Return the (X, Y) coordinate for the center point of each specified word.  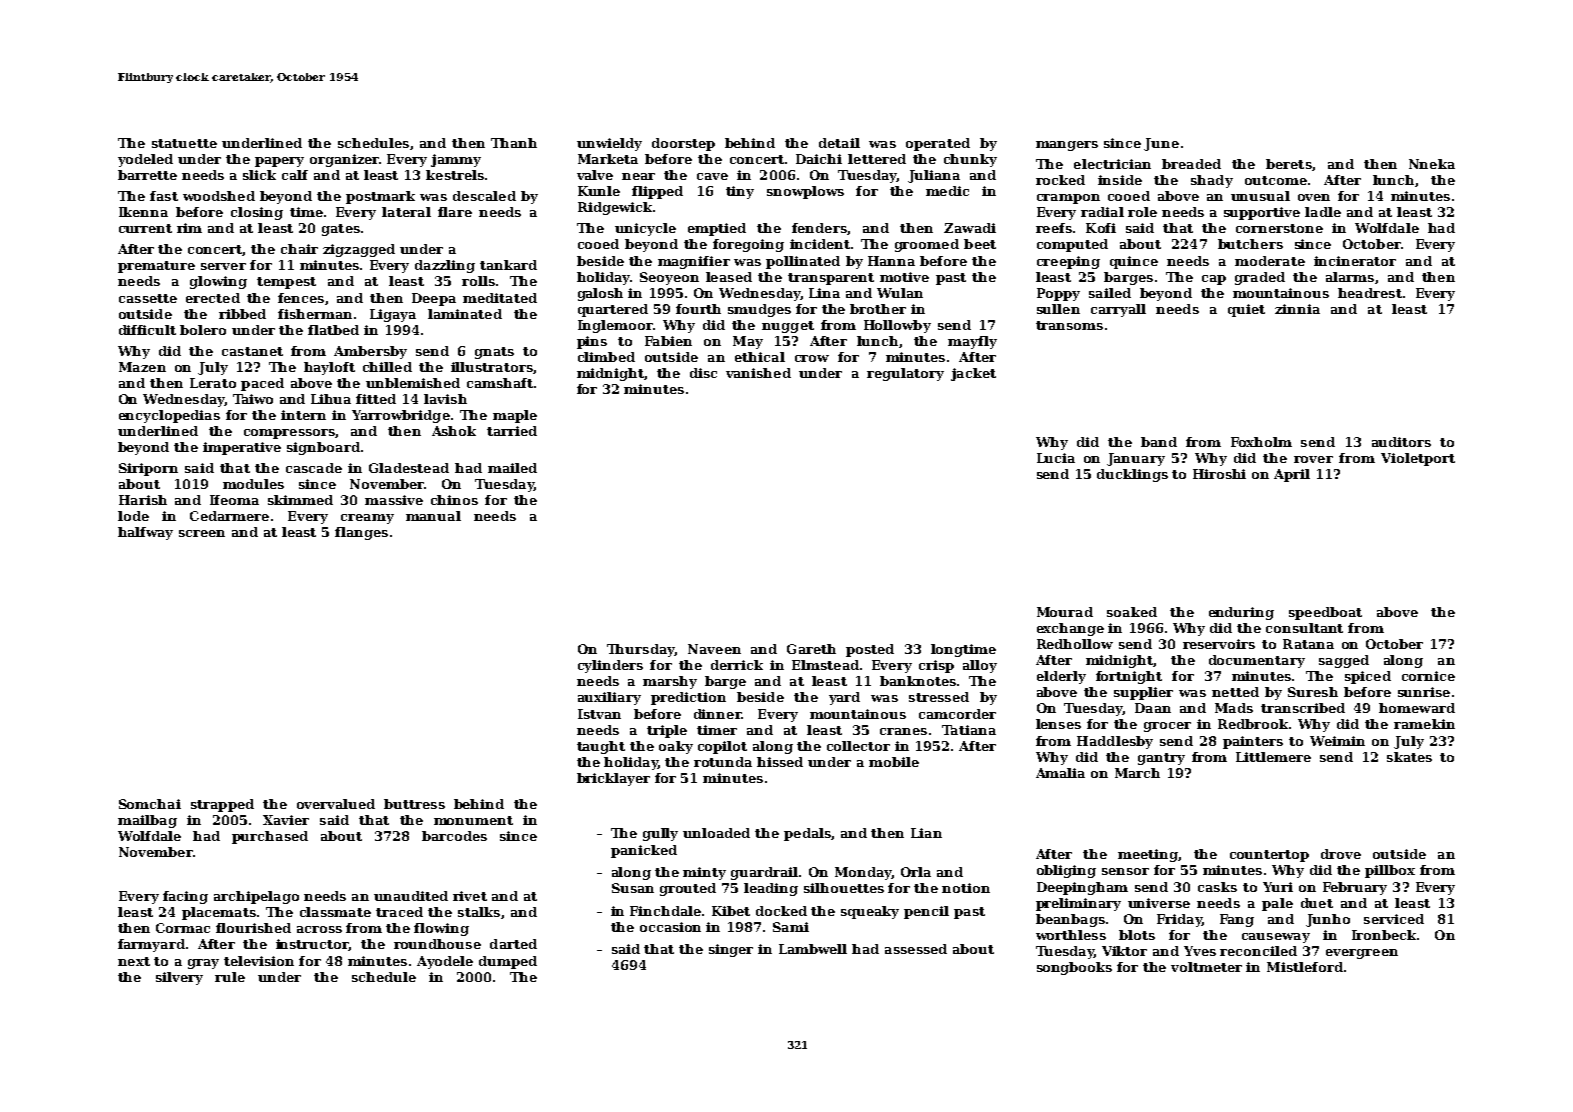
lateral (406, 212)
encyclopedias (169, 416)
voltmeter (1206, 967)
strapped (222, 805)
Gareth (811, 649)
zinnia (1297, 309)
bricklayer (613, 779)
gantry (1161, 759)
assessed (916, 949)
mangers (1067, 146)
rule (230, 977)
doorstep (683, 144)
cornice (1428, 676)
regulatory (905, 374)
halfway (145, 533)
